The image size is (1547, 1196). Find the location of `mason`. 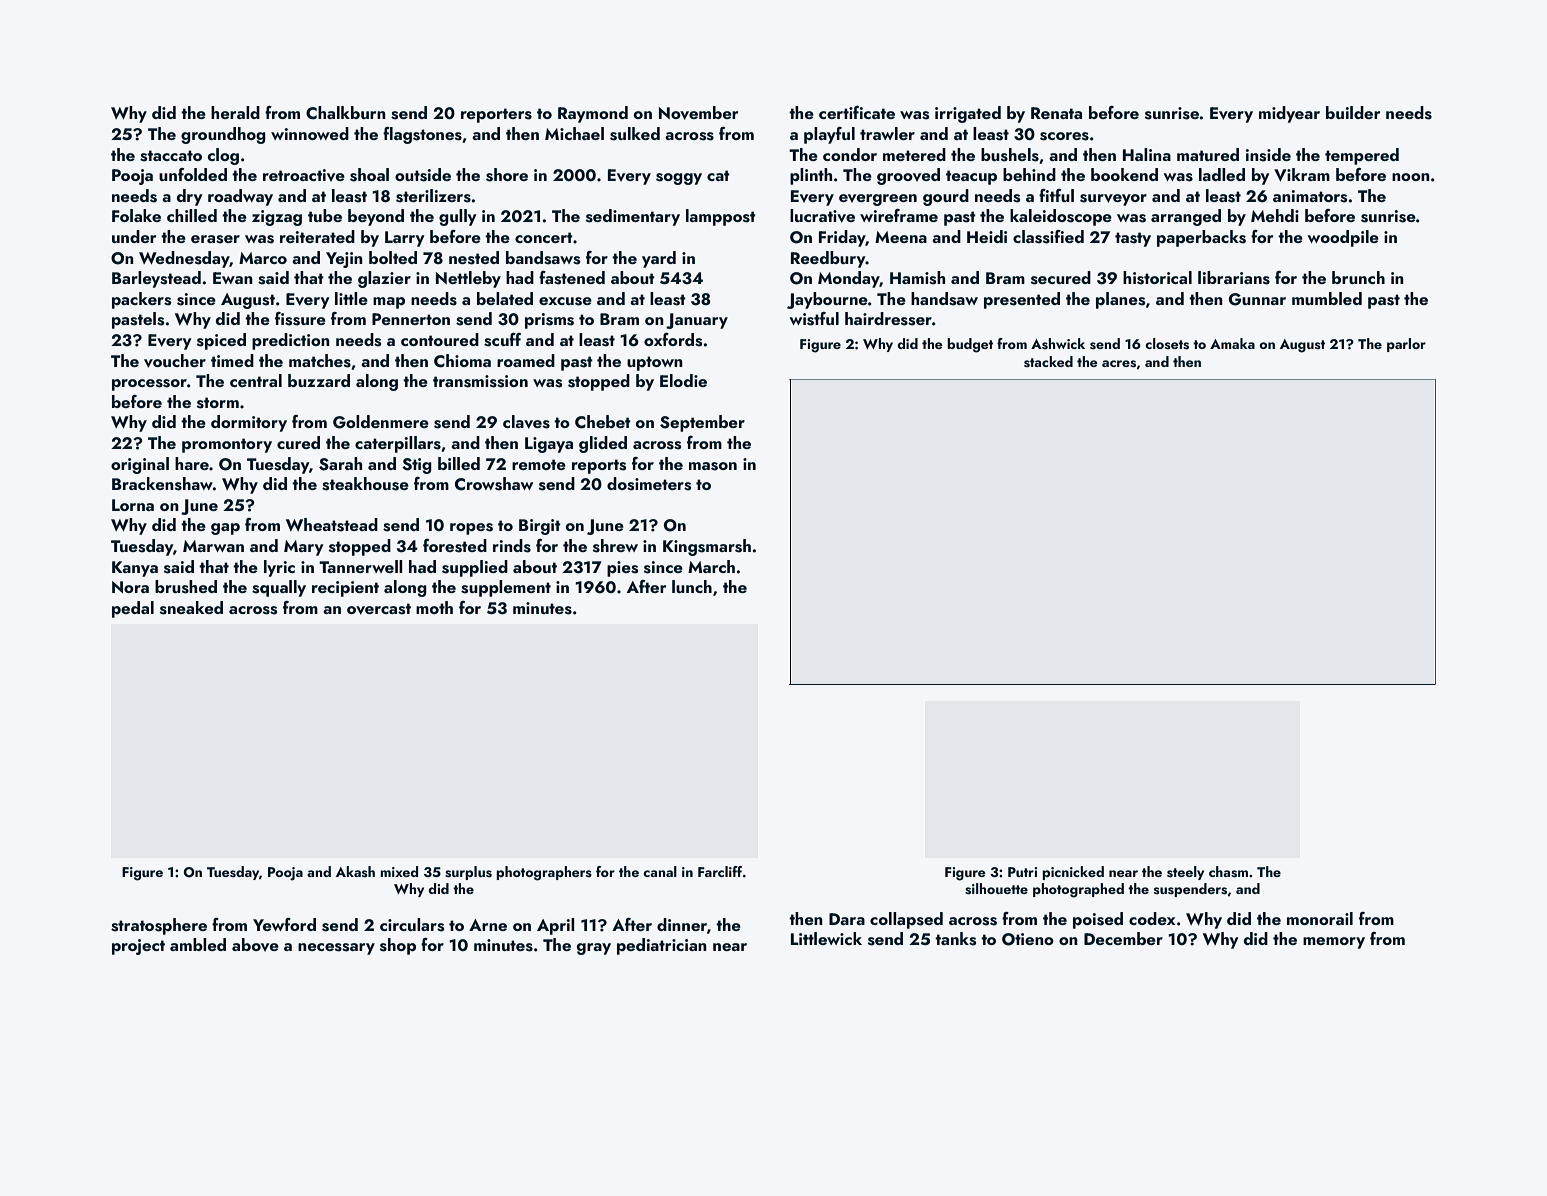

mason is located at coordinates (713, 466).
